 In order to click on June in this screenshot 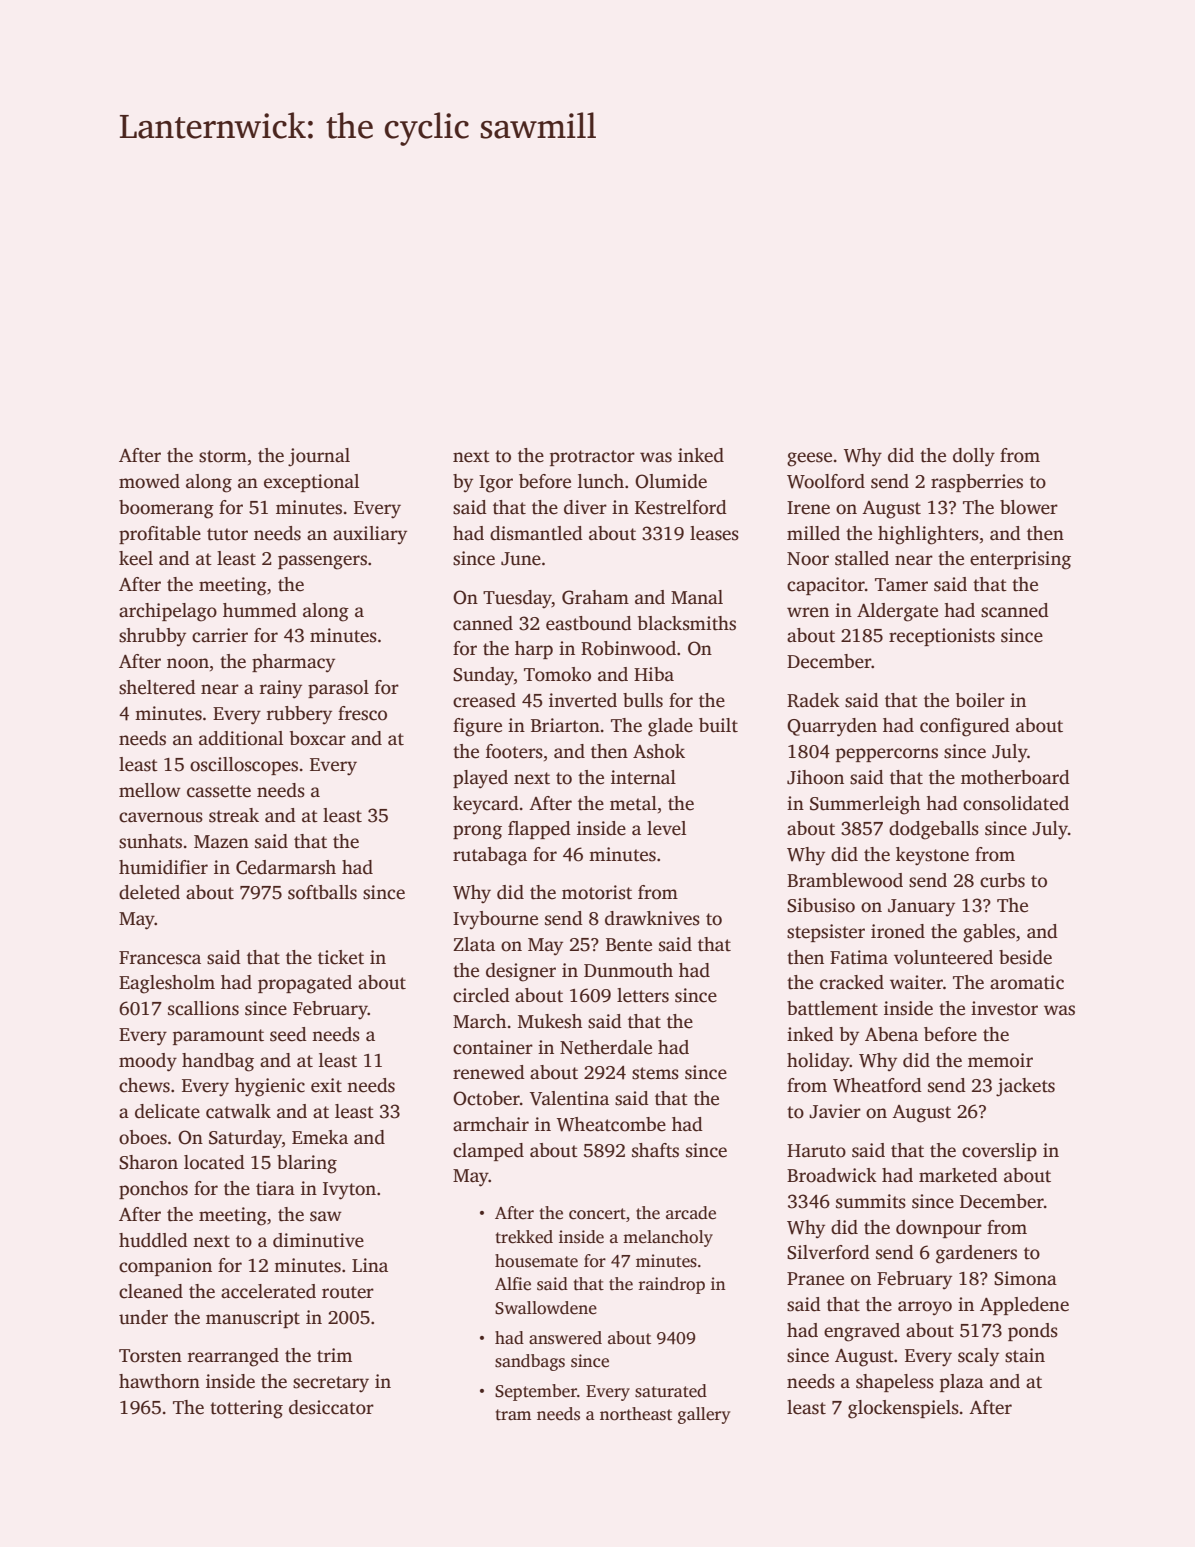, I will do `click(521, 559)`.
